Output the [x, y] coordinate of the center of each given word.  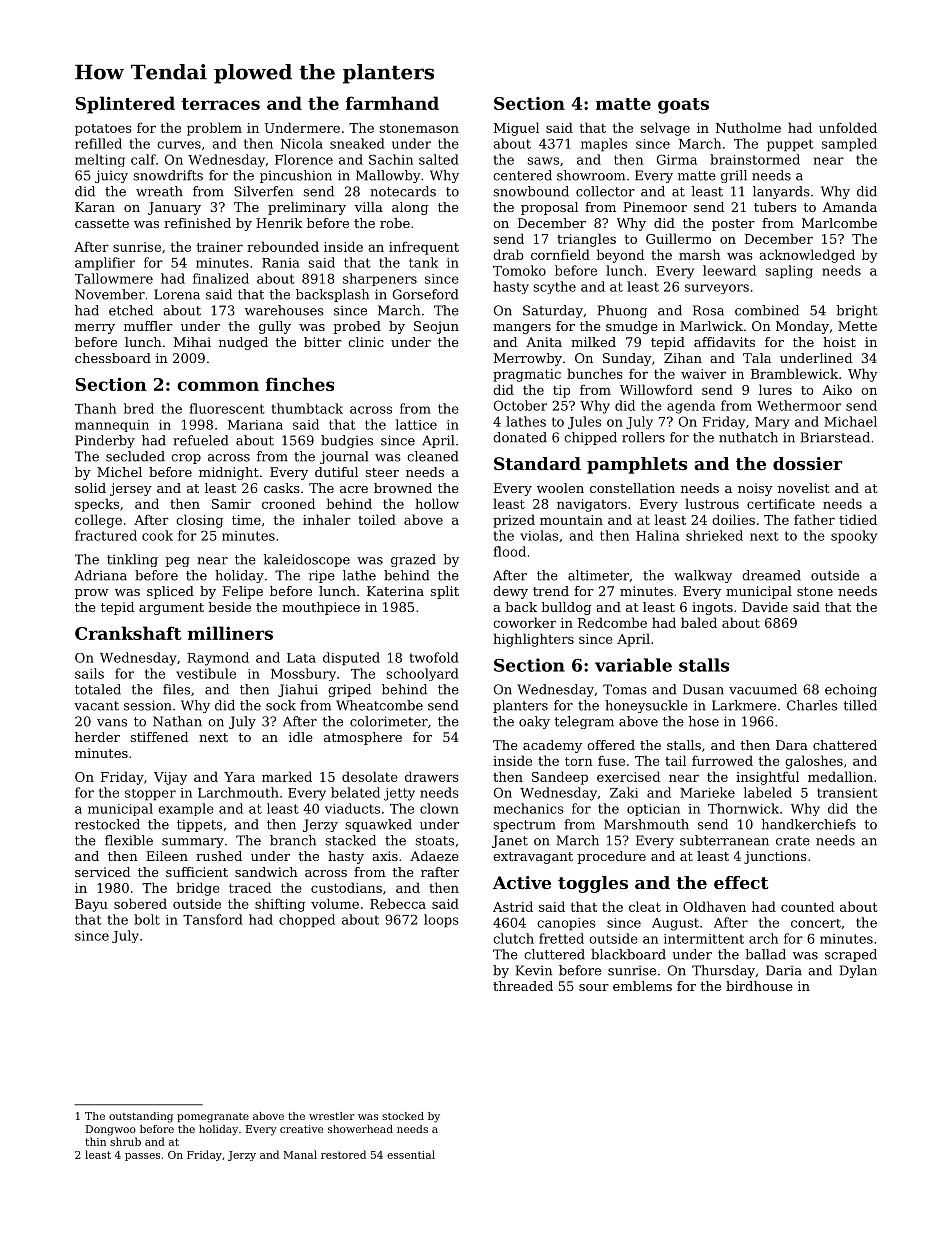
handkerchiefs [809, 824]
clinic [366, 342]
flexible [129, 840]
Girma [677, 159]
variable [633, 665]
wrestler [332, 1116]
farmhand [392, 103]
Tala [757, 358]
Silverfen [263, 191]
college [98, 521]
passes [142, 1157]
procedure [611, 857]
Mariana [255, 425]
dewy [510, 592]
